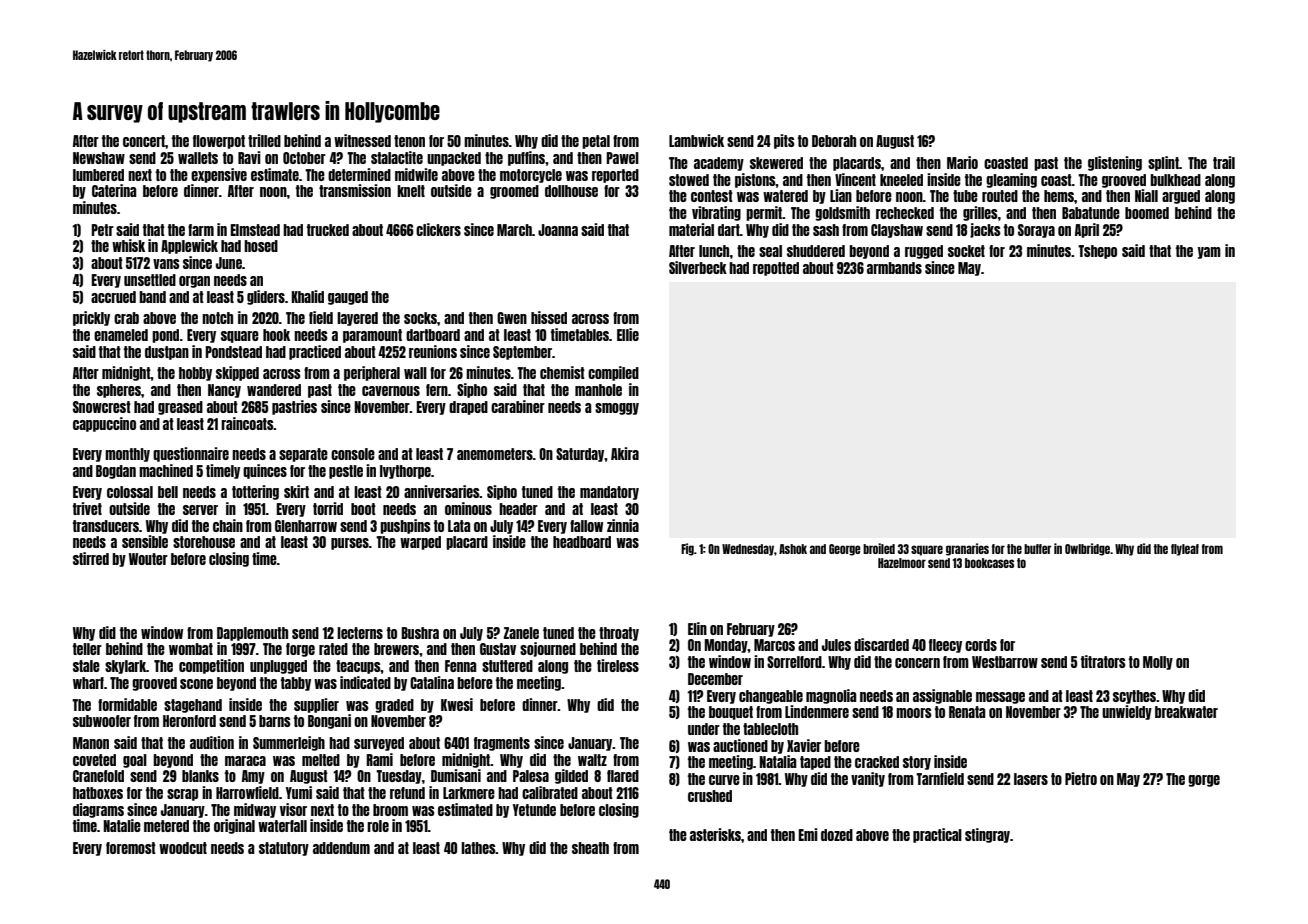 The height and width of the document is (924, 1308). What do you see at coordinates (623, 776) in the document?
I see `flared` at bounding box center [623, 776].
